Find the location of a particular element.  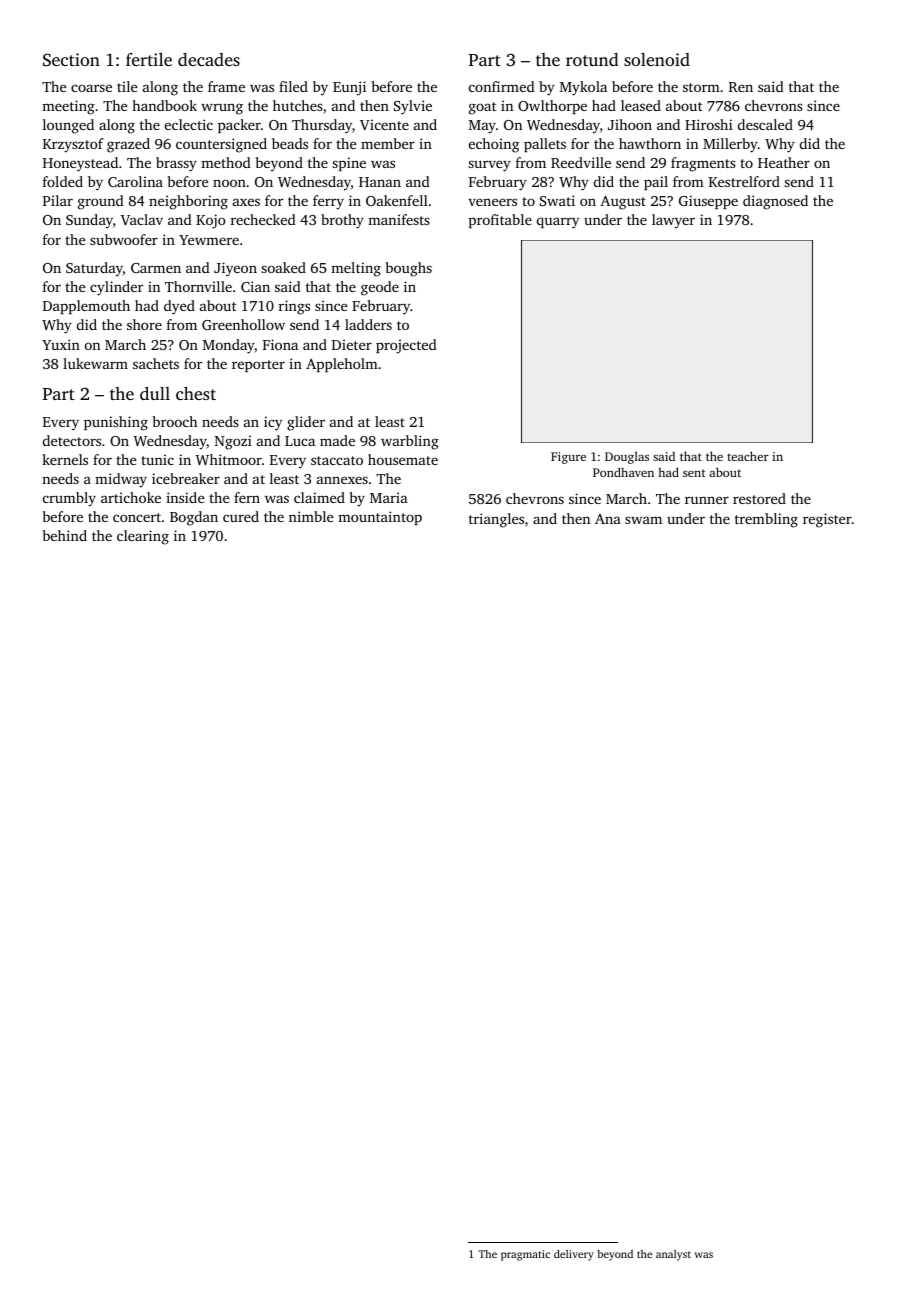

runner is located at coordinates (707, 500).
